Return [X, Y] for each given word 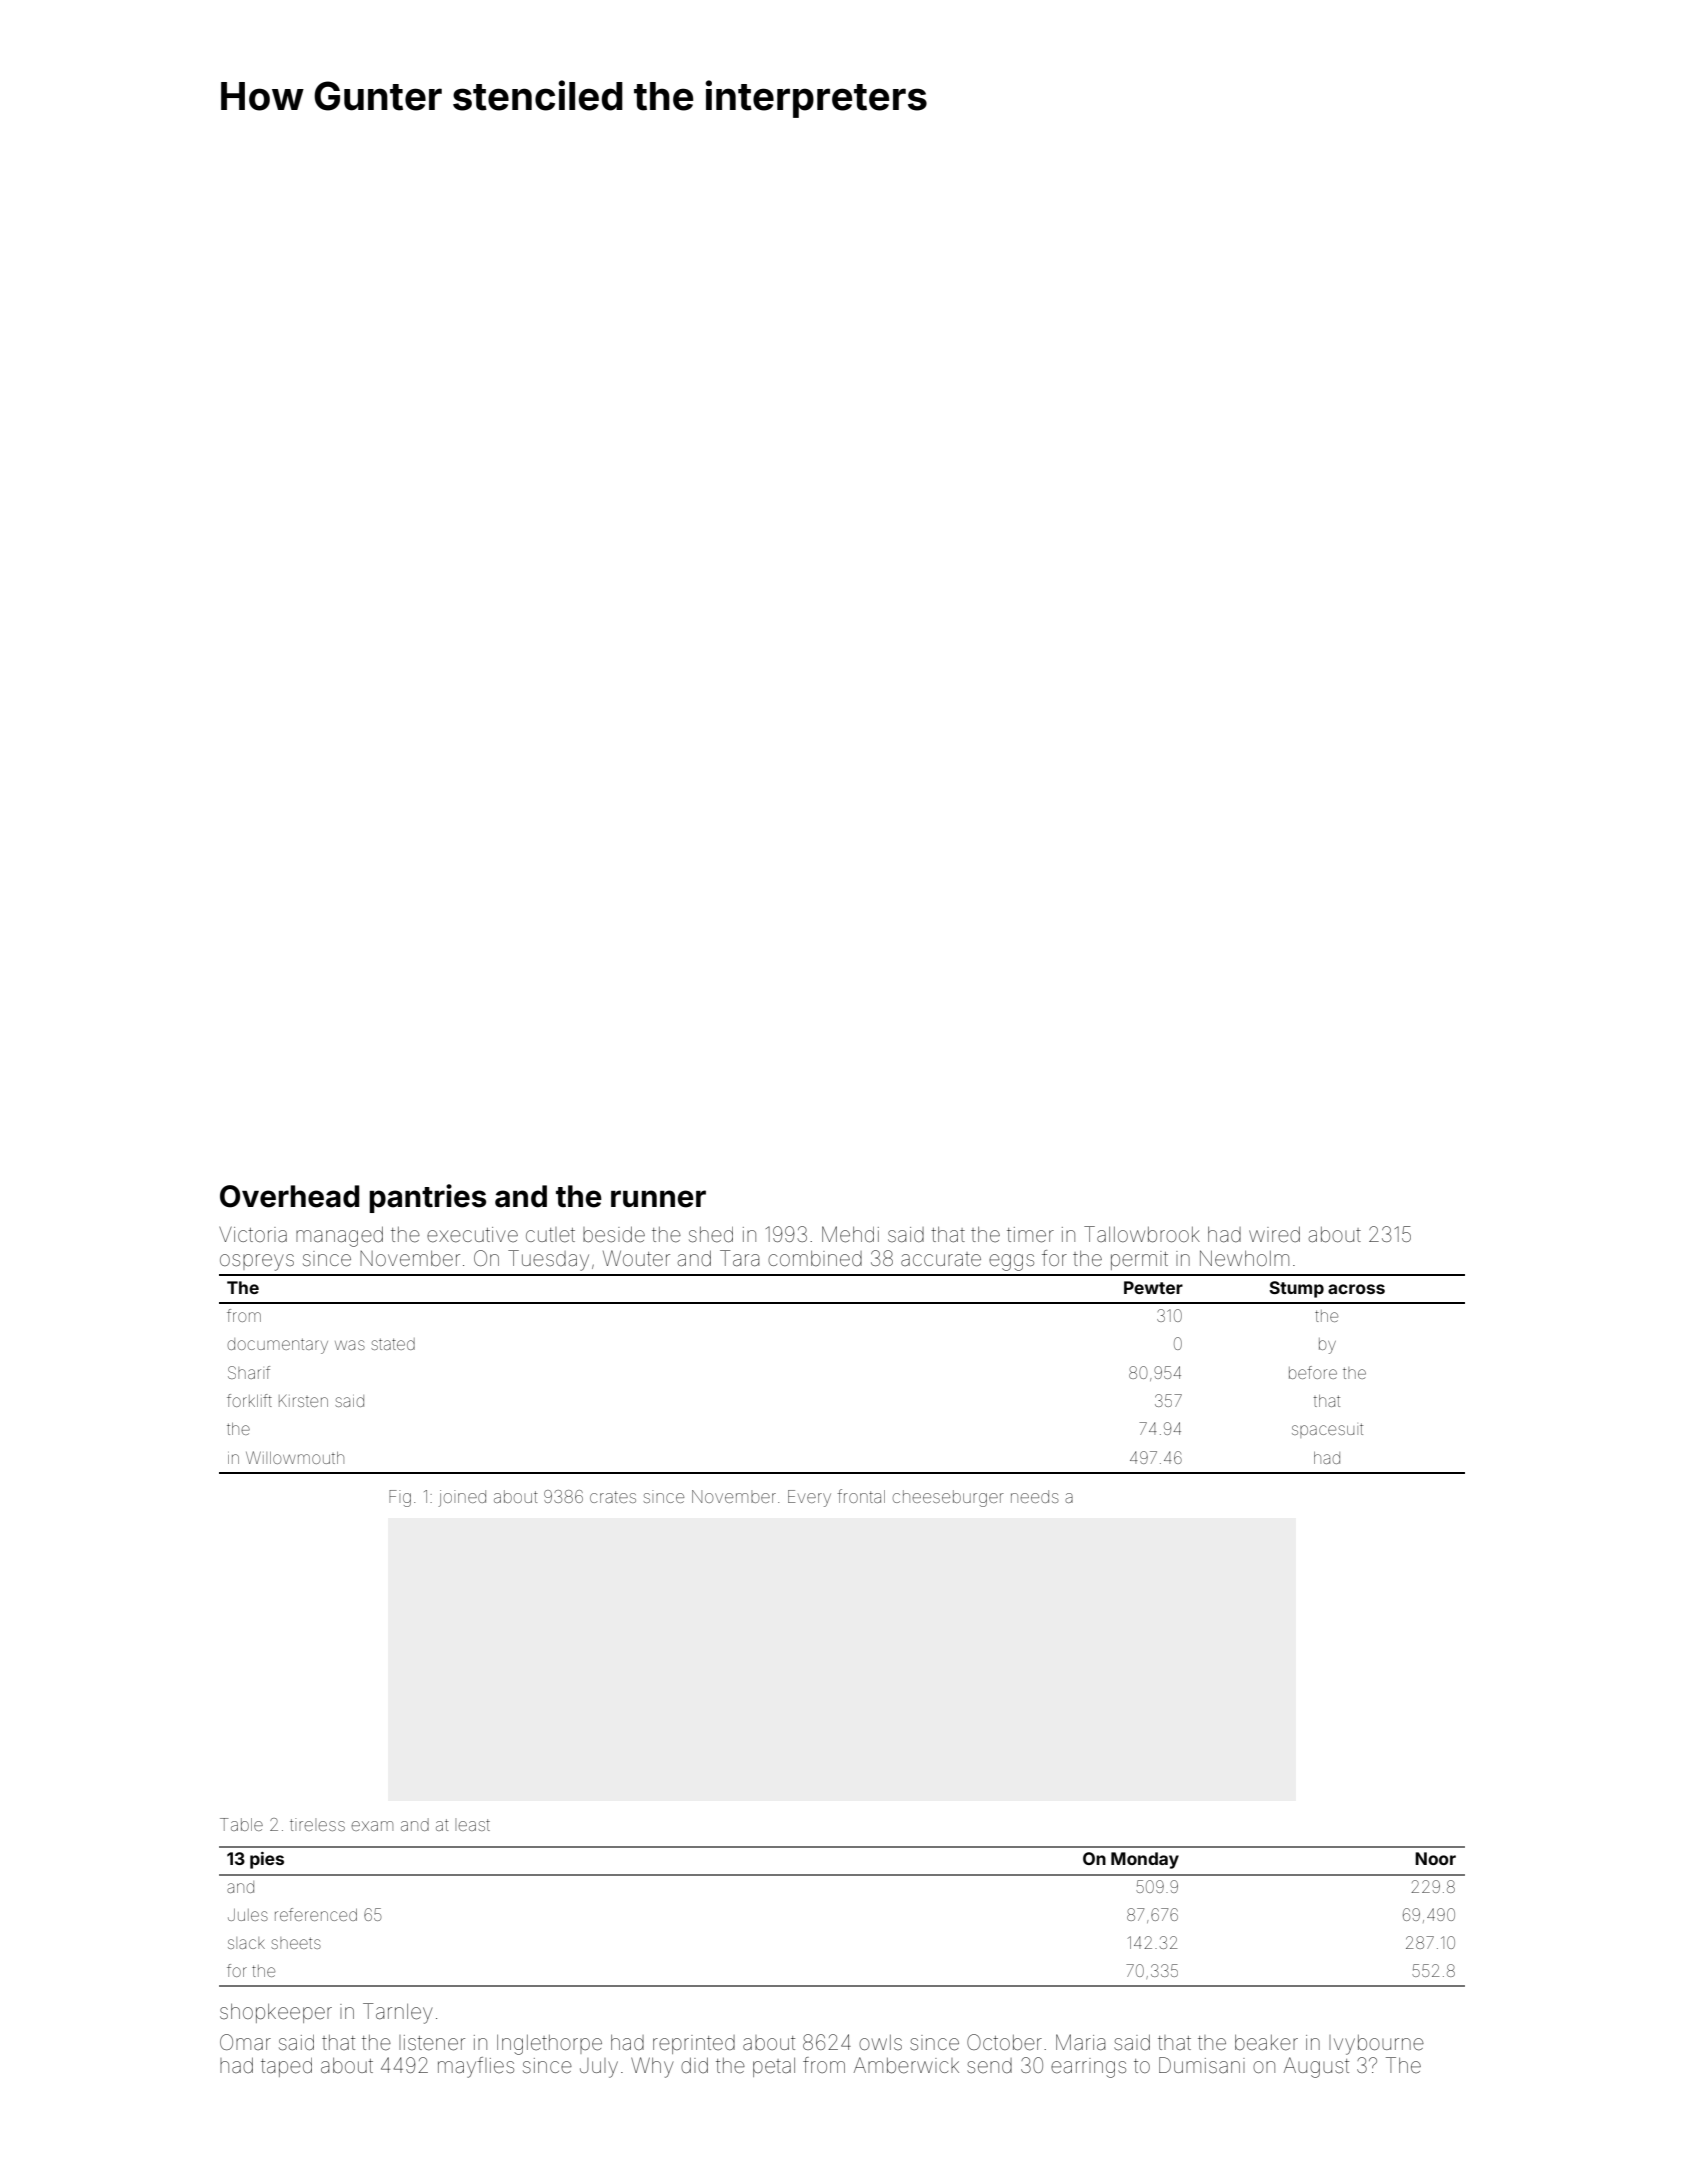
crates [613, 1497]
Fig [400, 1498]
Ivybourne [1376, 2045]
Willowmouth [295, 1457]
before [1313, 1372]
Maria [1080, 2042]
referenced [316, 1914]
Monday [1145, 1860]
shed [711, 1235]
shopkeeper [276, 2013]
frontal [861, 1496]
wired [1274, 1235]
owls [880, 2042]
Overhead [289, 1196]
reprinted [694, 2044]
